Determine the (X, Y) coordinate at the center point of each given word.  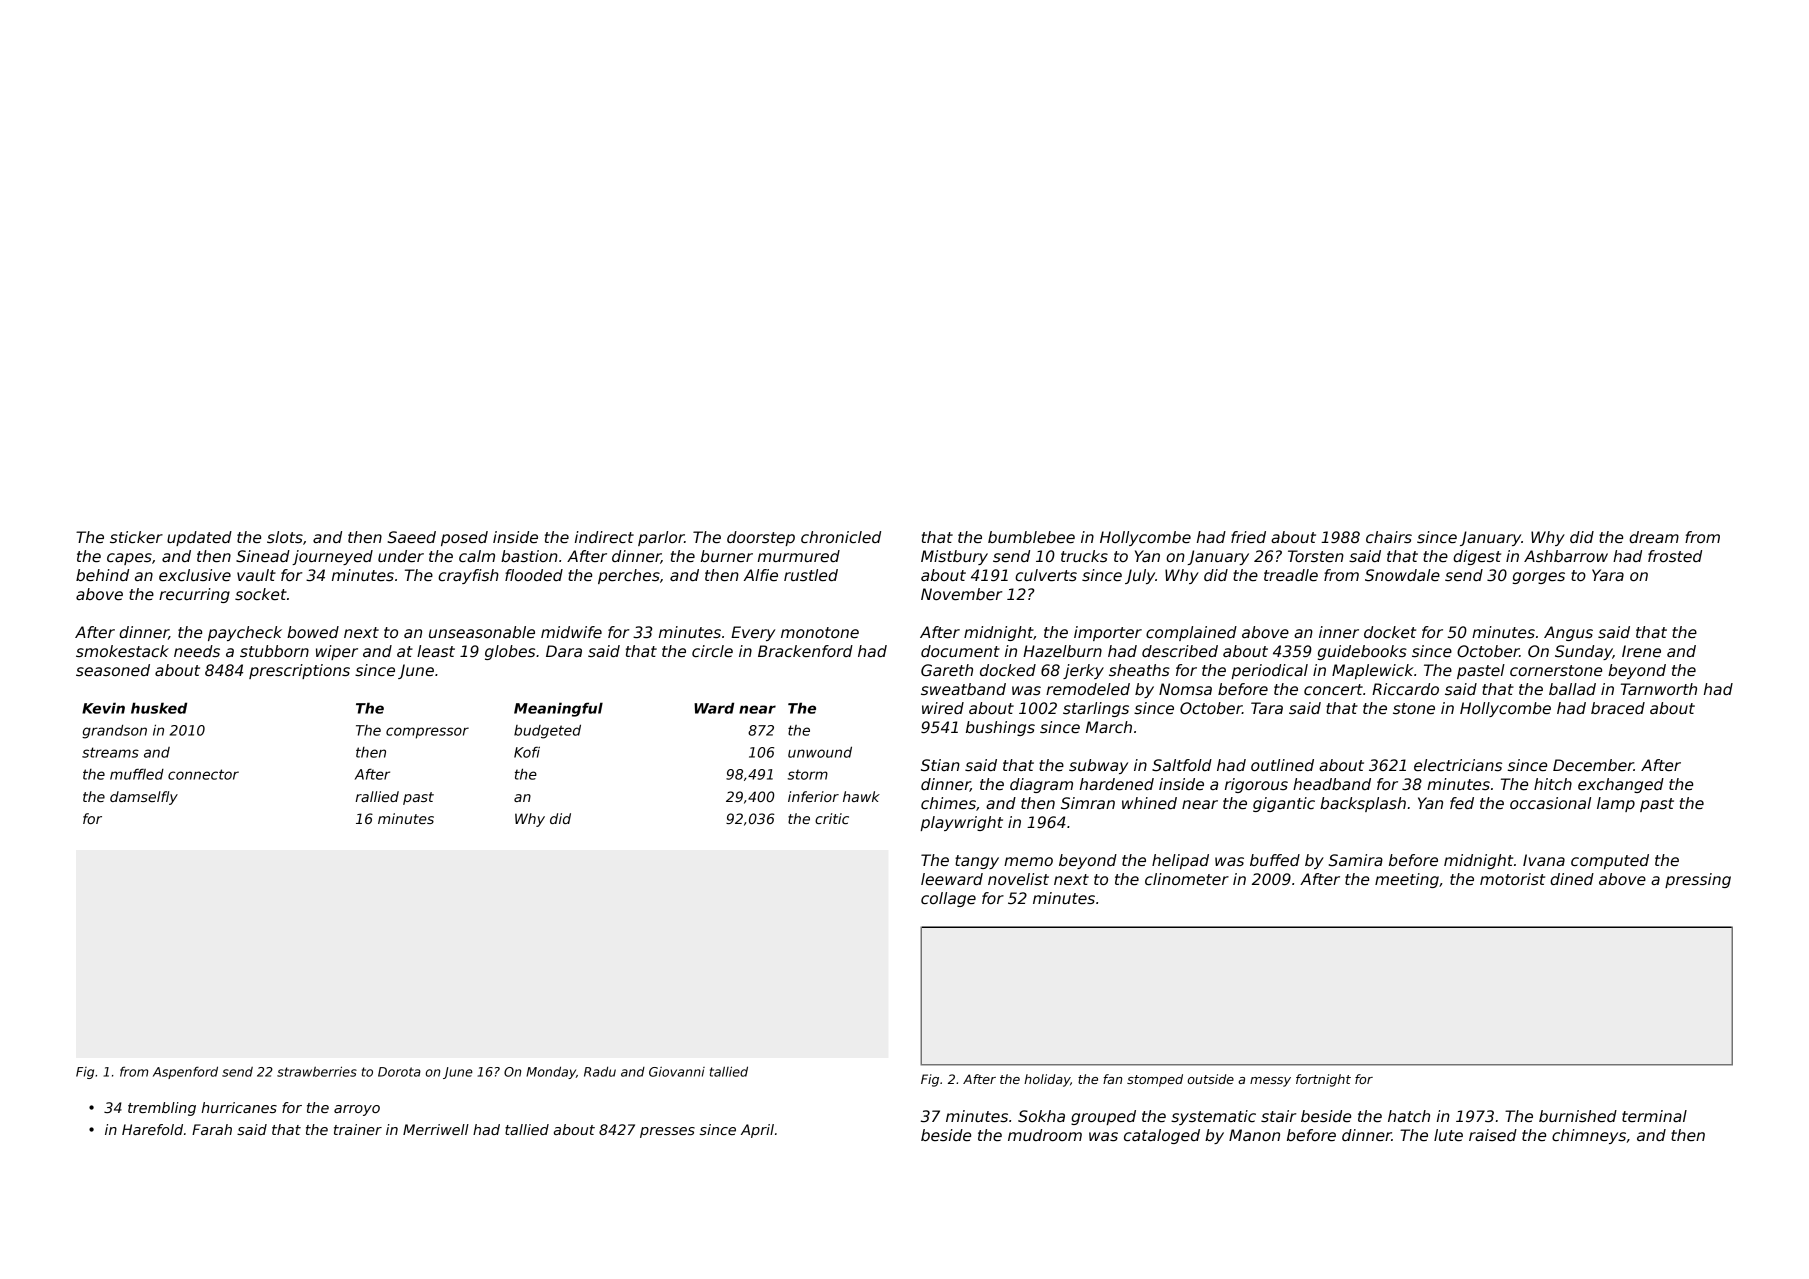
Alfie (761, 575)
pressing (1698, 880)
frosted (1675, 556)
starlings (1096, 709)
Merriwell (436, 1129)
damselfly (144, 798)
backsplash (1363, 804)
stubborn (274, 651)
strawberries (317, 1071)
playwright (961, 823)
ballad (1572, 689)
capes (129, 559)
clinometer (1187, 879)
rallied (377, 796)
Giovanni (677, 1072)
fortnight (1323, 1080)
